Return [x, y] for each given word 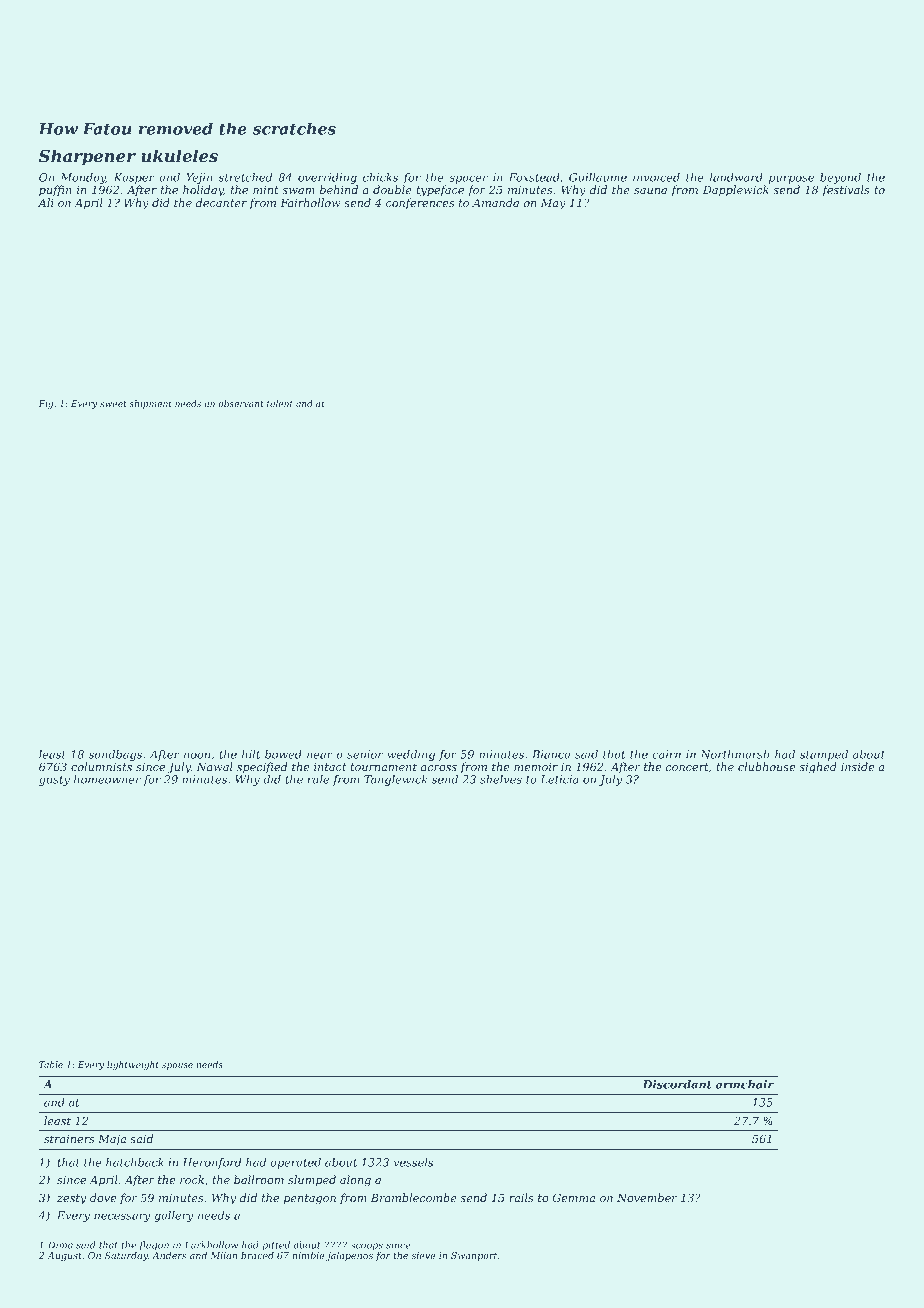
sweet [113, 404]
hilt [251, 754]
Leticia [559, 779]
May [553, 204]
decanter [221, 202]
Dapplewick [736, 191]
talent [280, 403]
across [439, 768]
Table [51, 1064]
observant [241, 403]
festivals [845, 191]
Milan [223, 1255]
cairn [667, 754]
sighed [818, 768]
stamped [824, 755]
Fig [46, 404]
